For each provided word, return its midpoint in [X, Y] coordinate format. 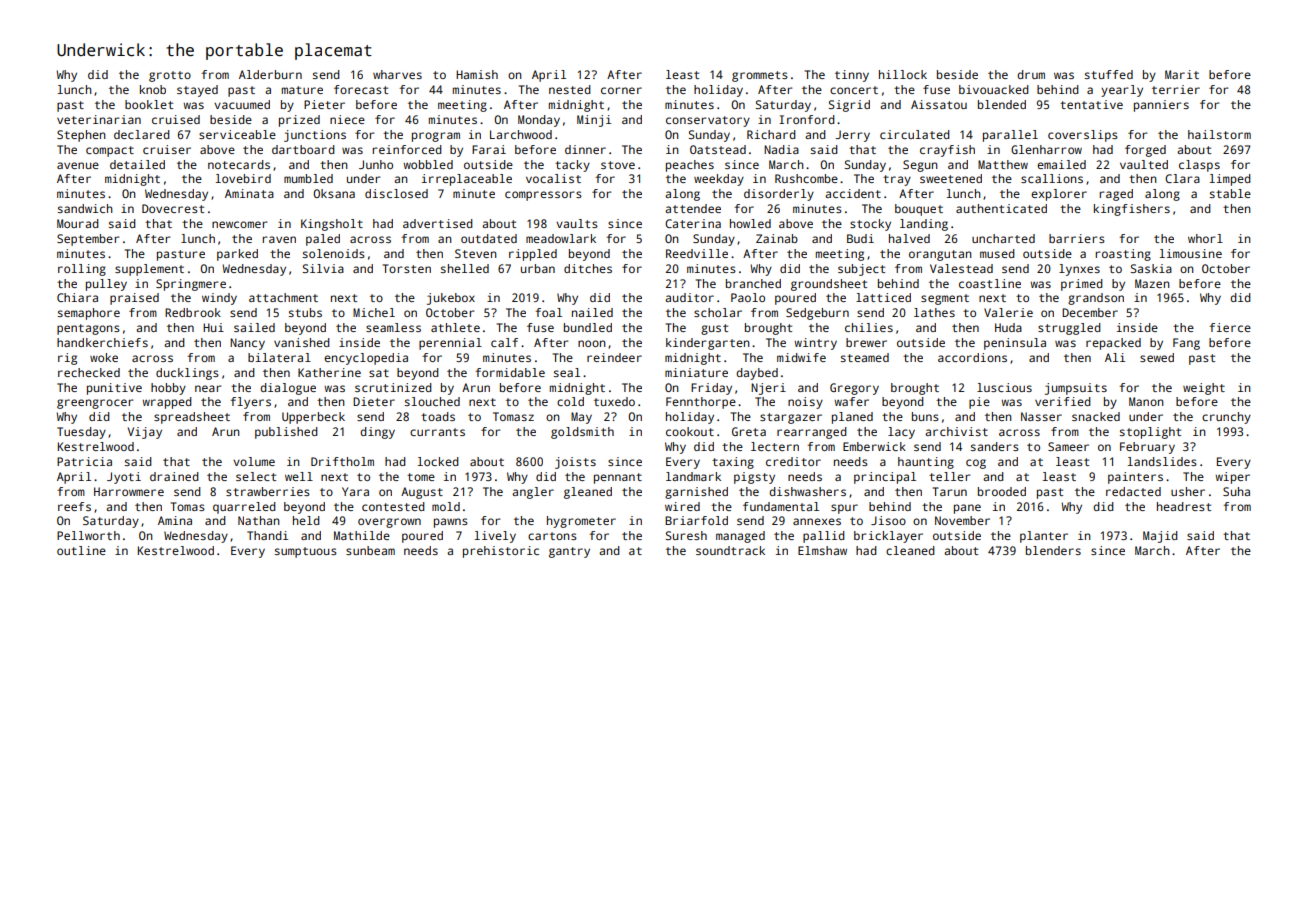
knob [153, 89]
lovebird [243, 178]
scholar [718, 312]
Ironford [807, 119]
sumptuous [306, 552]
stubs [305, 312]
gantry [569, 552]
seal [567, 372]
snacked [1096, 416]
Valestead [961, 268]
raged [1116, 195]
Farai [489, 149]
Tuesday [81, 433]
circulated [915, 134]
